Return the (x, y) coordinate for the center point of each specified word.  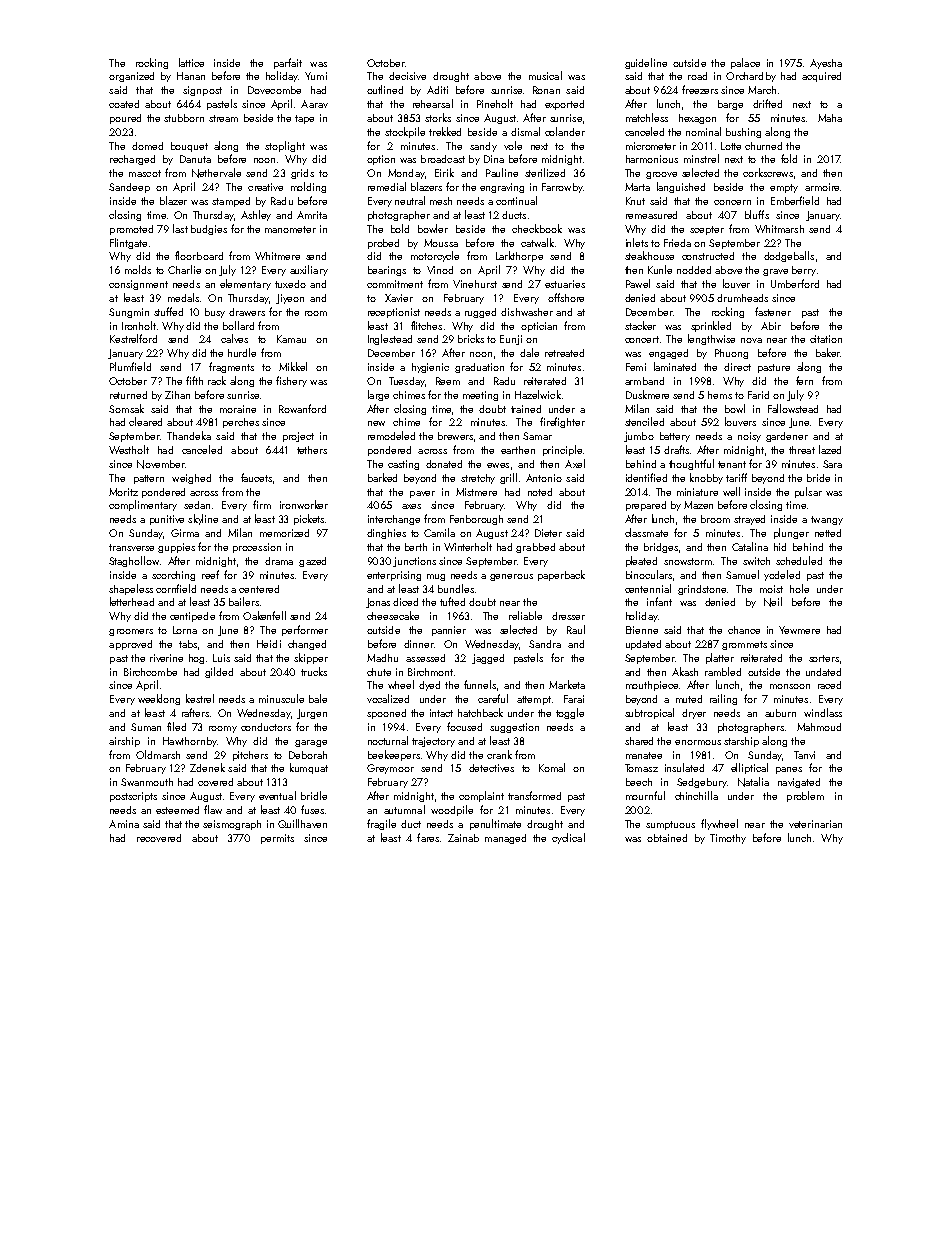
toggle (570, 713)
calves (234, 338)
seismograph (232, 825)
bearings (387, 271)
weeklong (159, 699)
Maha (830, 118)
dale (529, 352)
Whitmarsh (779, 229)
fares (428, 837)
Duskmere (647, 394)
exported (564, 105)
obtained (667, 838)
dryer (694, 714)
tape (304, 119)
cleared (145, 421)
